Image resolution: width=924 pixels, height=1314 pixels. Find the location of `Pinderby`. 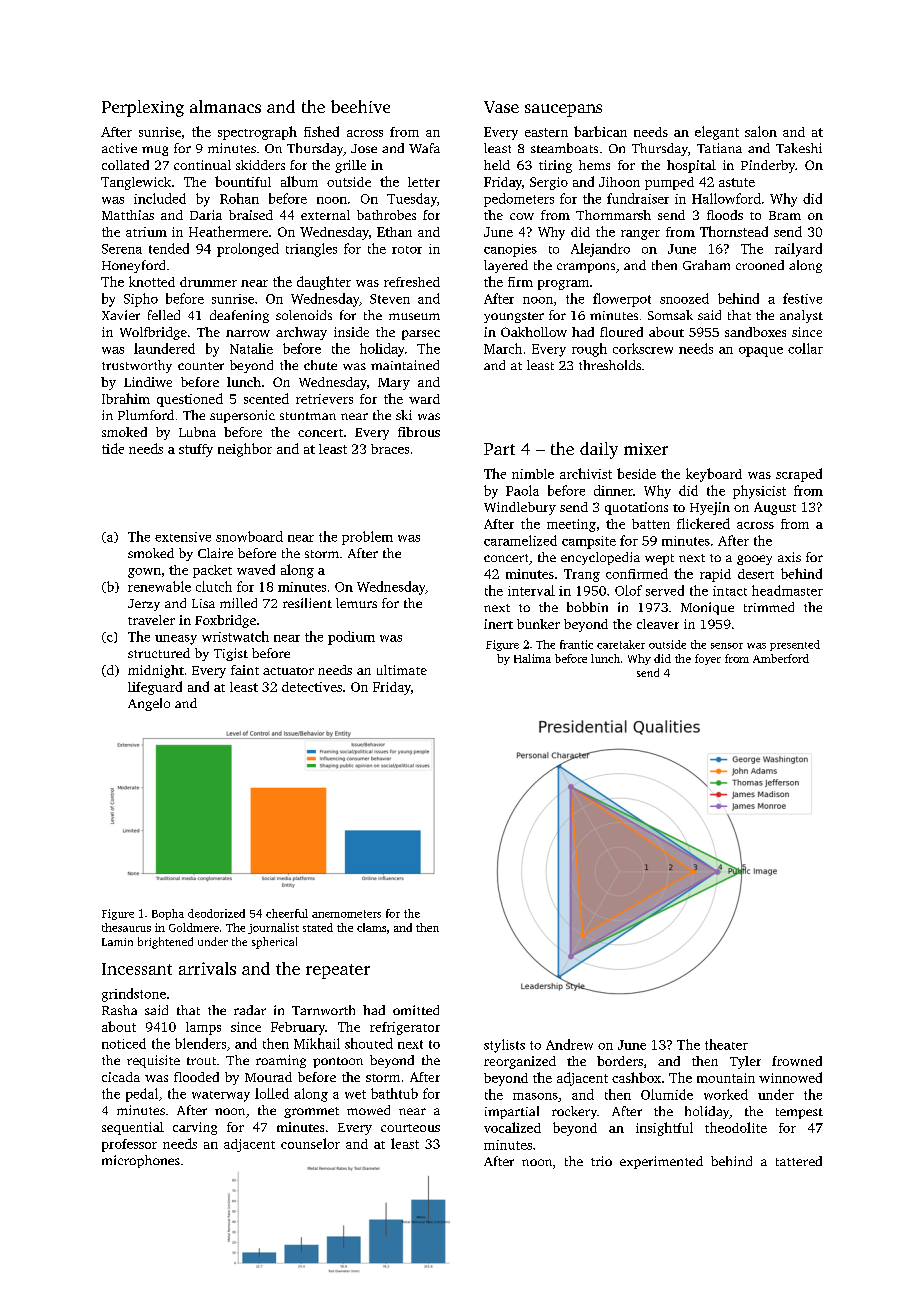

Pinderby is located at coordinates (768, 166).
